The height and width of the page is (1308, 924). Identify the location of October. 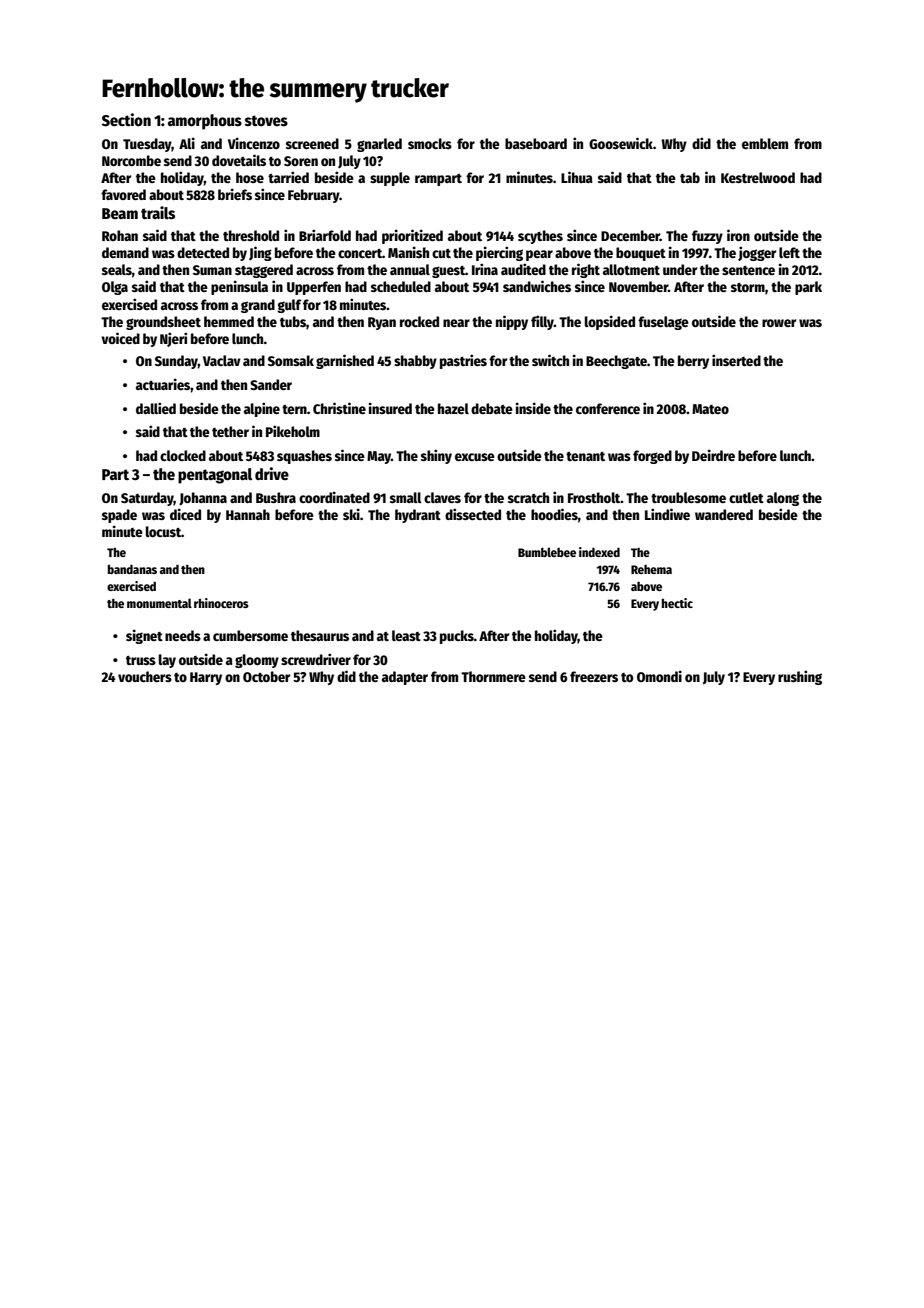
(266, 676).
